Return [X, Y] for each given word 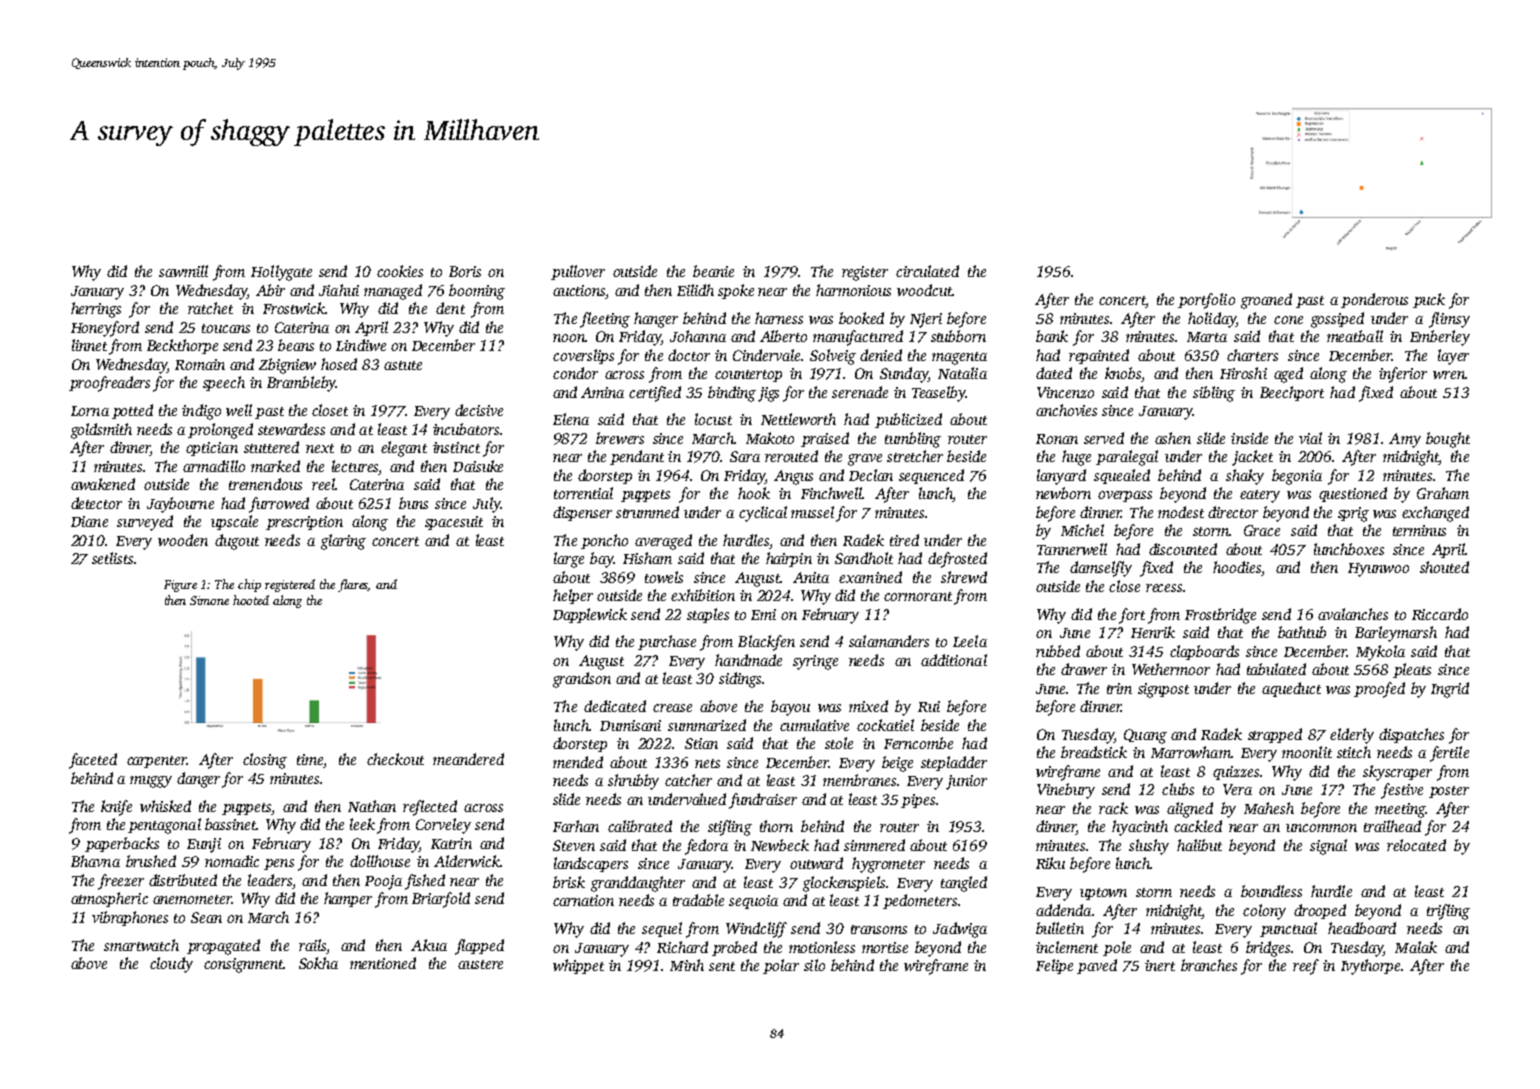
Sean [206, 917]
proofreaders [109, 384]
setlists [112, 558]
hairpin [789, 559]
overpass [1125, 496]
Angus [793, 477]
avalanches [1353, 614]
